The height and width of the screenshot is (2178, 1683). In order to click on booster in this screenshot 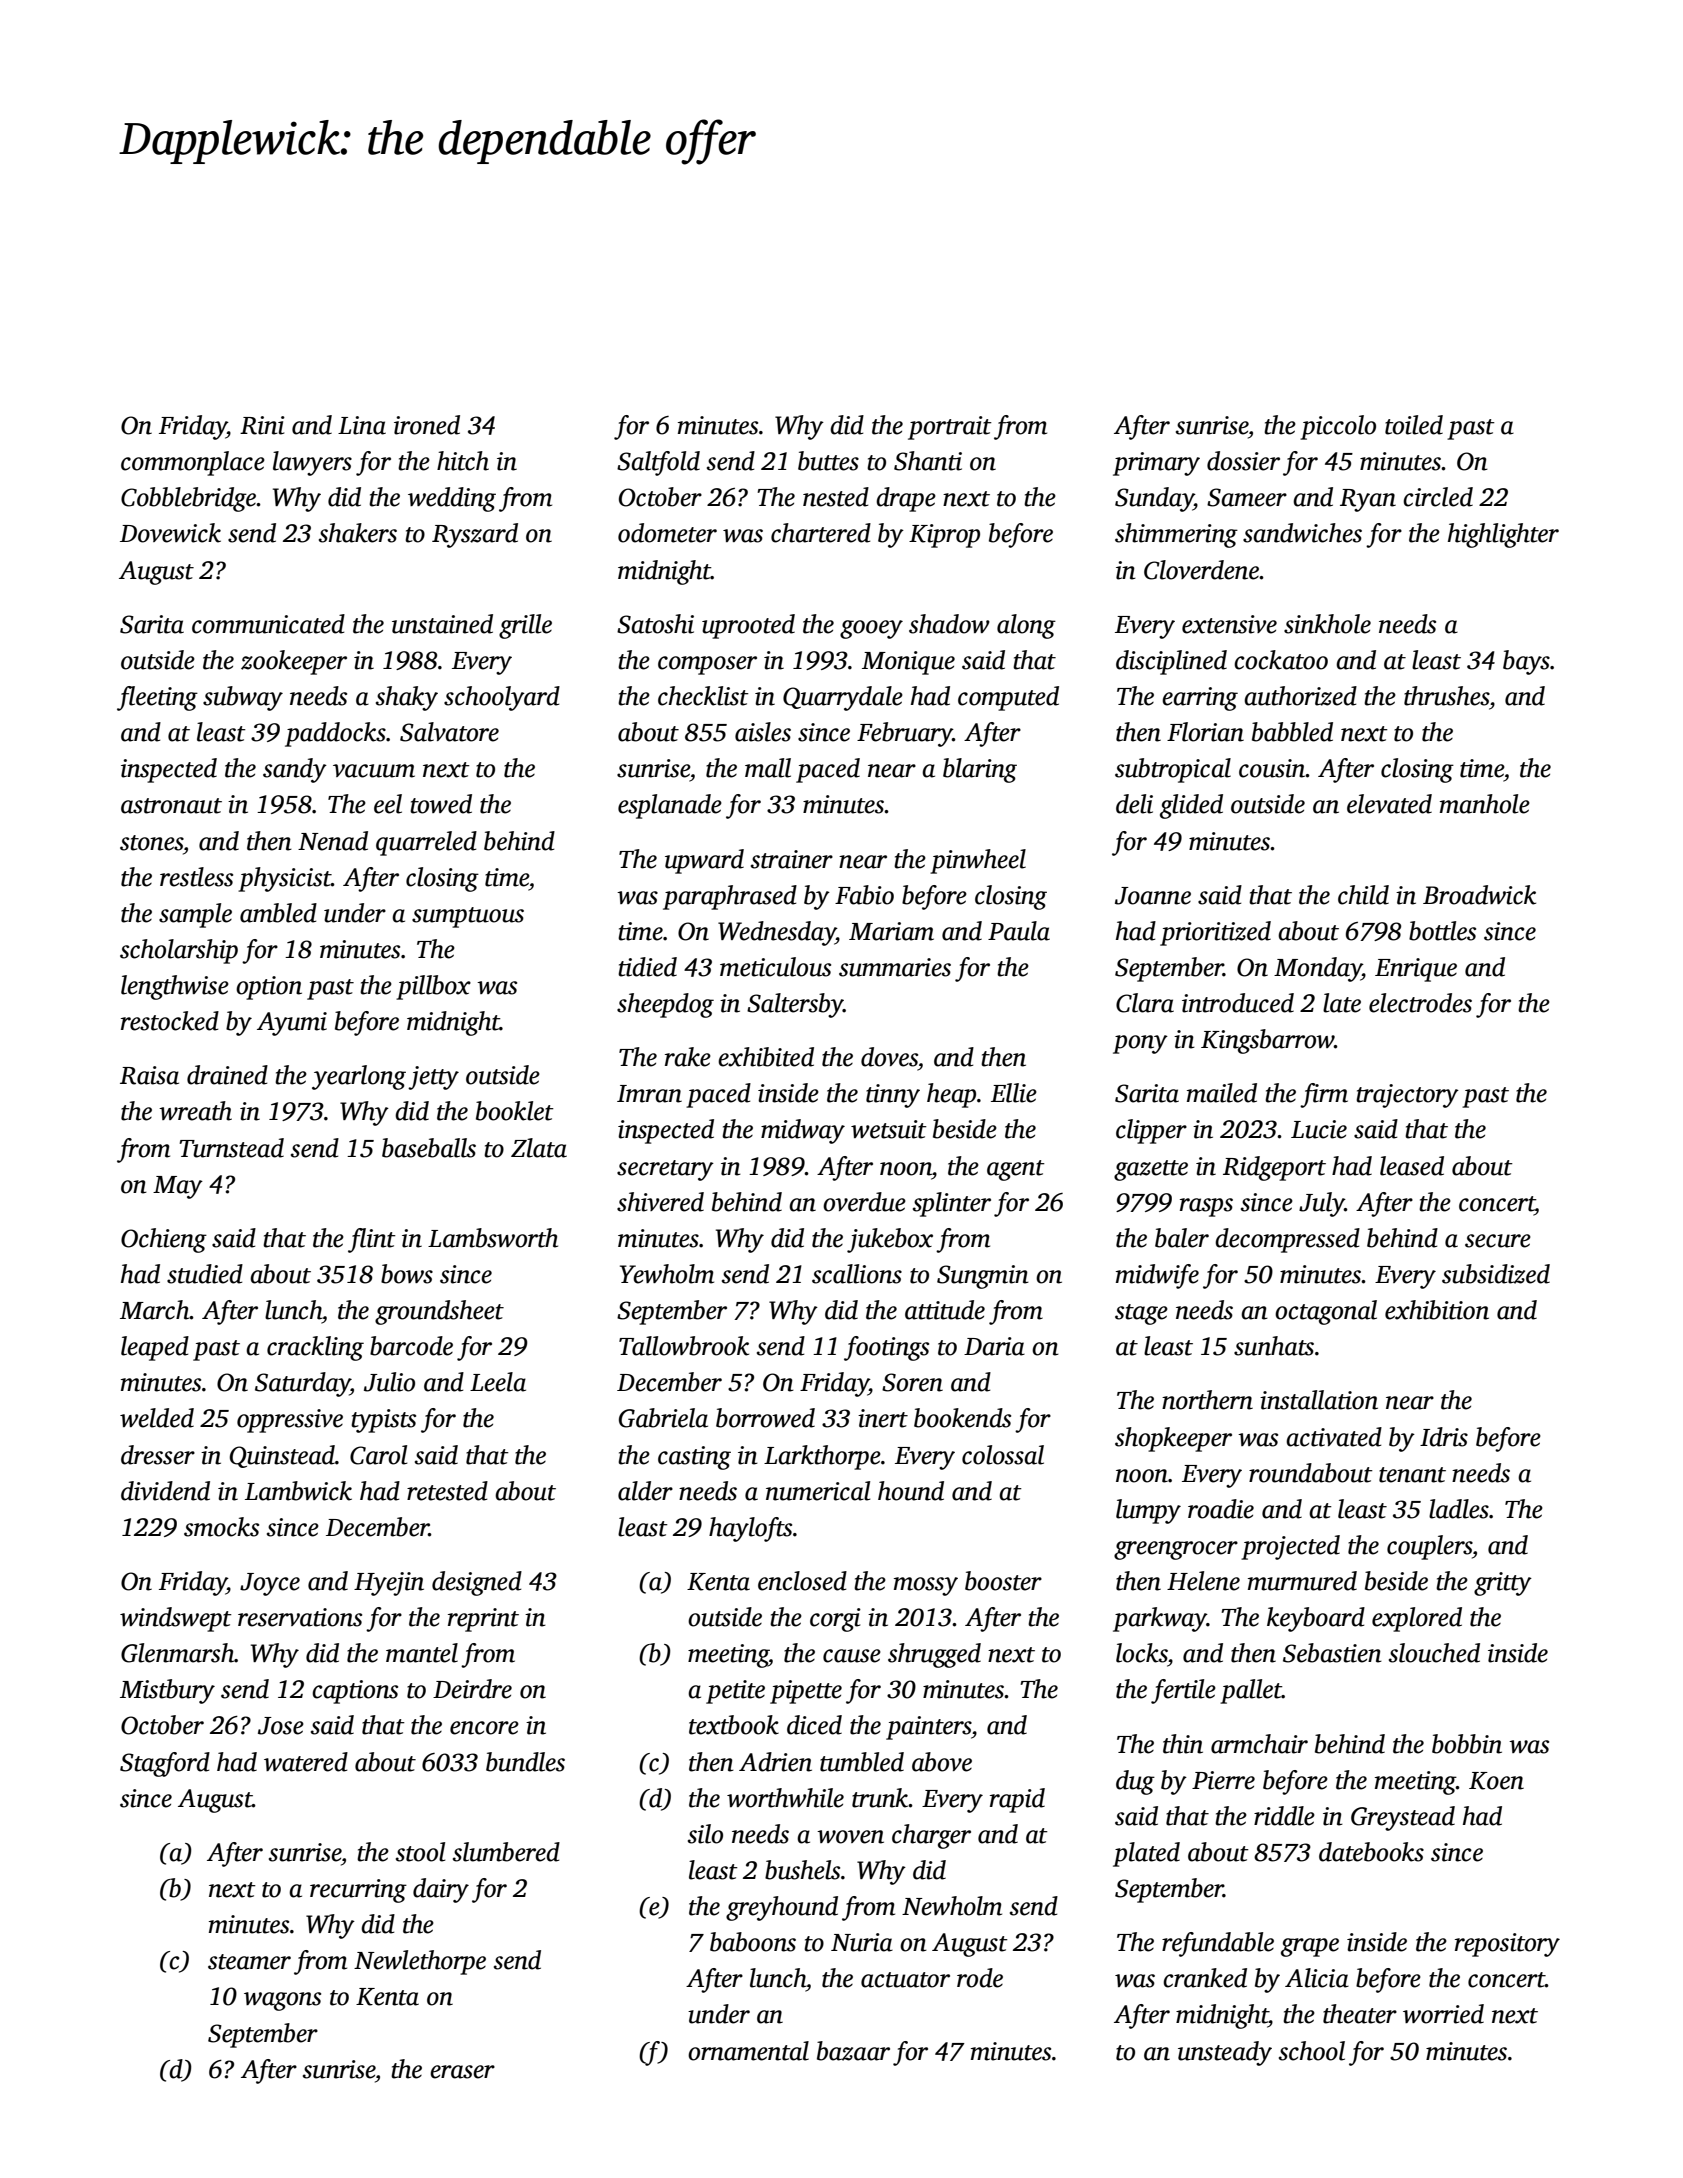, I will do `click(1003, 1581)`.
